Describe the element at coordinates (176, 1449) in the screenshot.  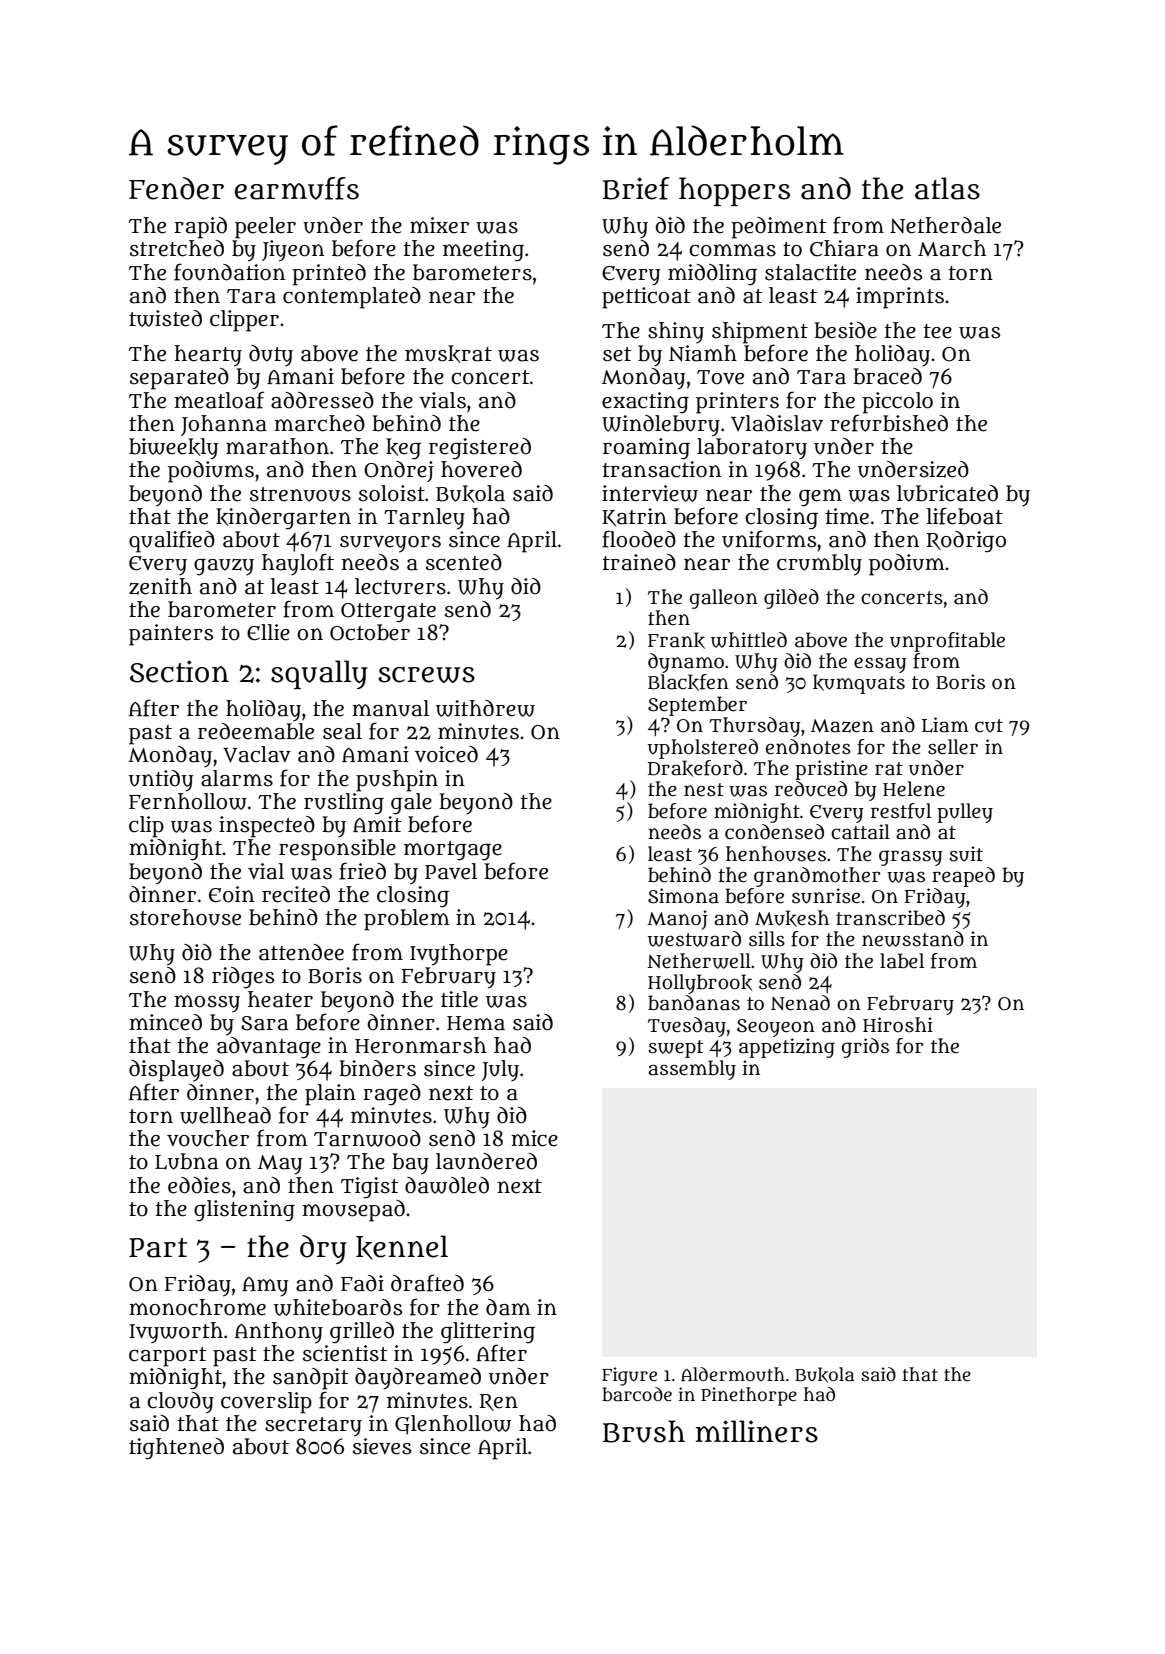
I see `tightened` at that location.
